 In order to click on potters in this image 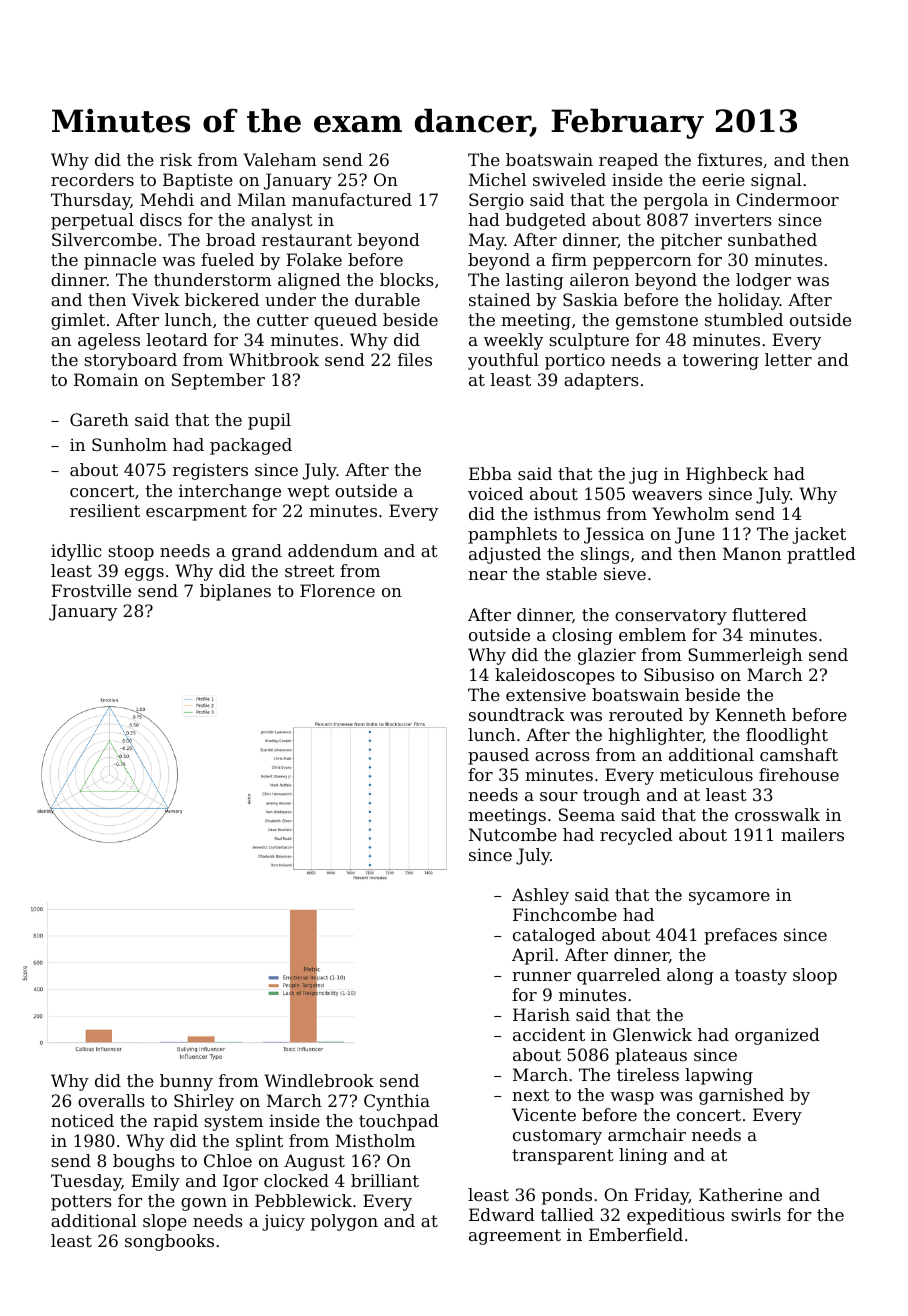, I will do `click(81, 1203)`.
